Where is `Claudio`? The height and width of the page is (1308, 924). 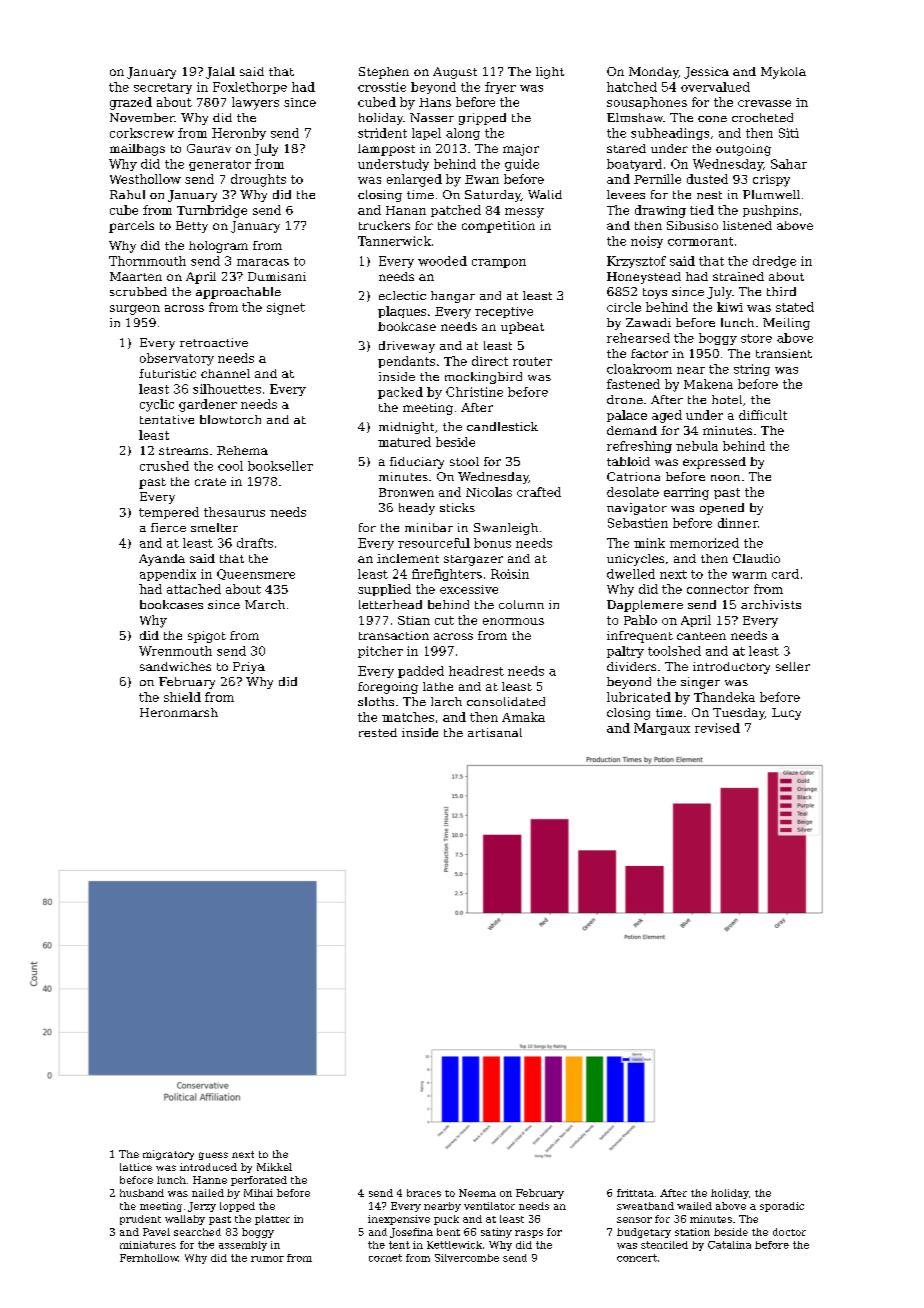 Claudio is located at coordinates (756, 558).
